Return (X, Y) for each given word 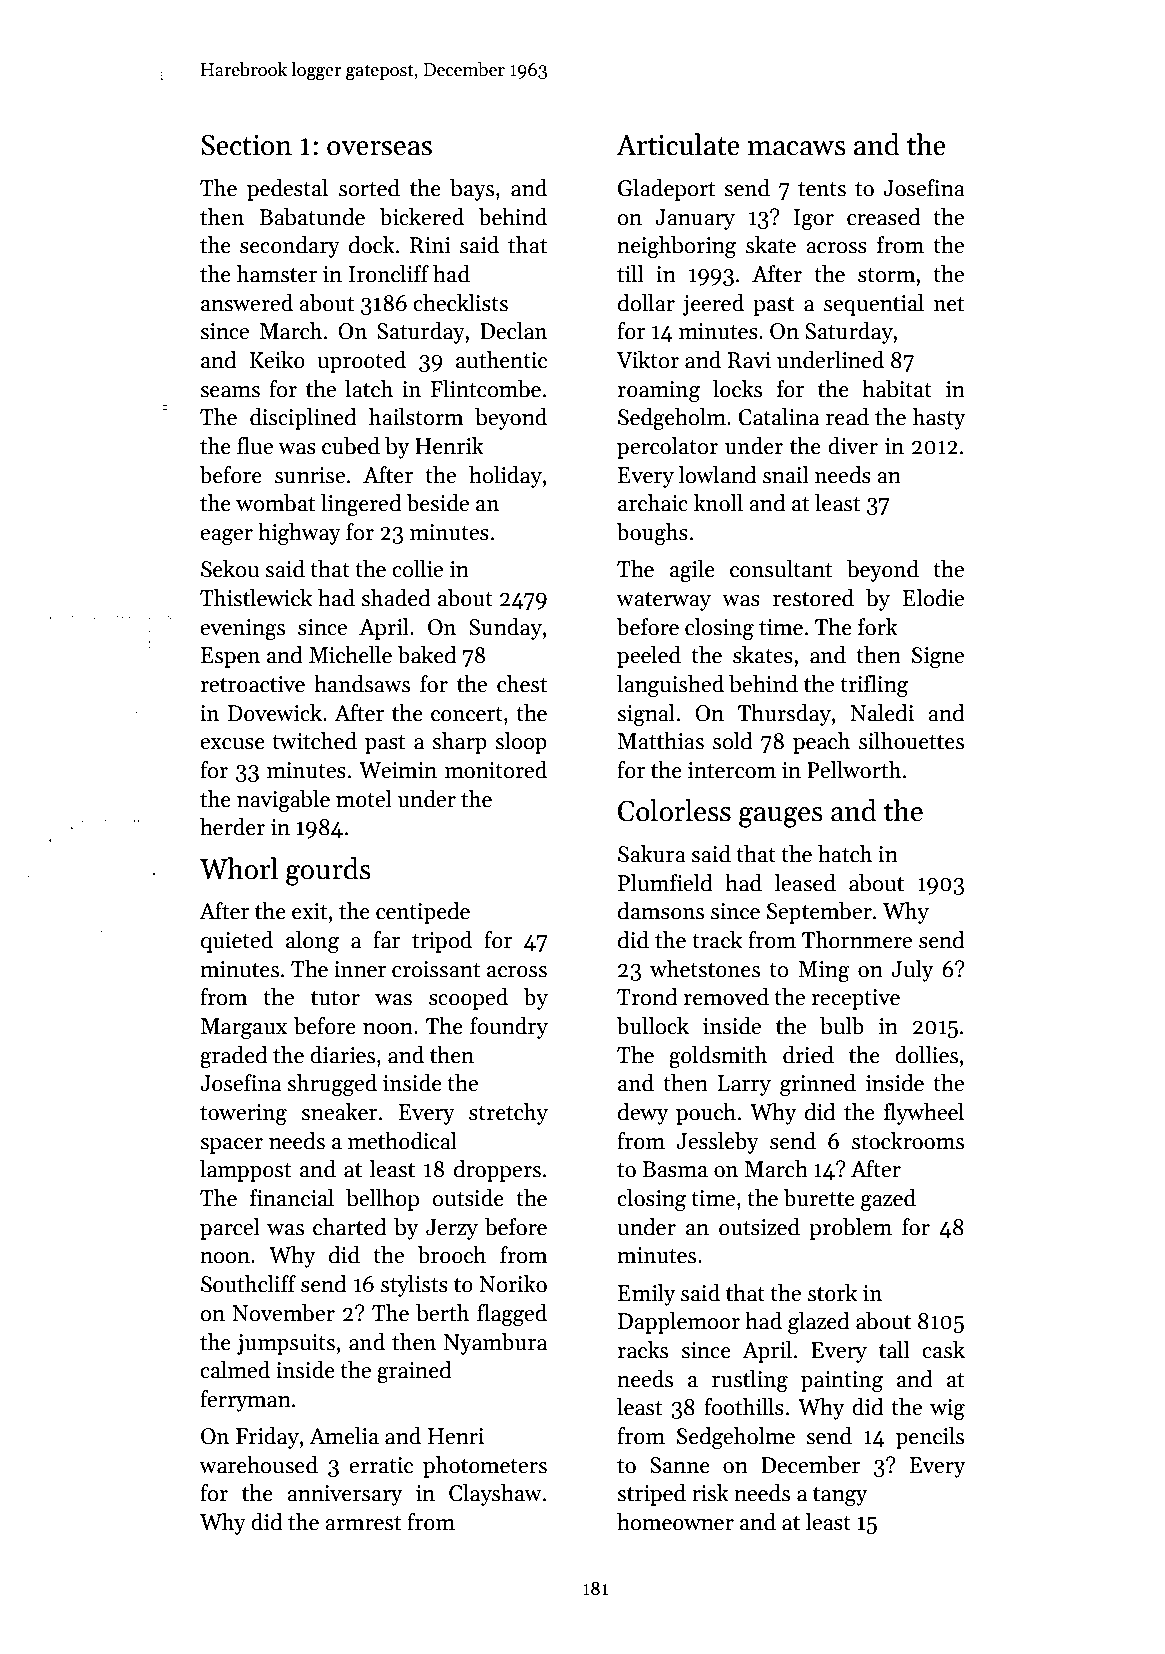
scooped (468, 999)
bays (472, 190)
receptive (855, 999)
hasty (939, 419)
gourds (328, 871)
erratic (381, 1465)
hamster (277, 274)
